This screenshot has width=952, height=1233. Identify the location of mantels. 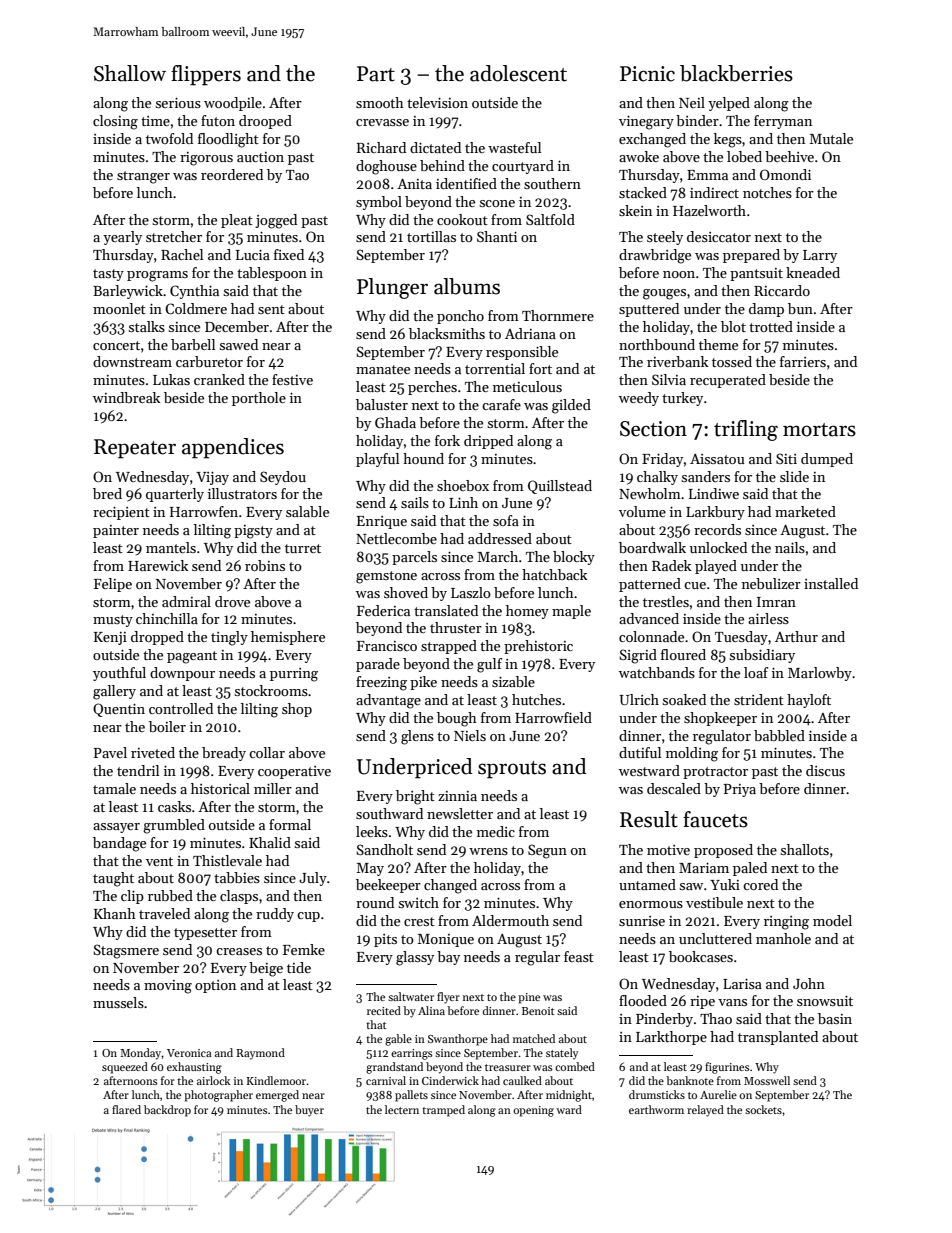
(171, 547).
